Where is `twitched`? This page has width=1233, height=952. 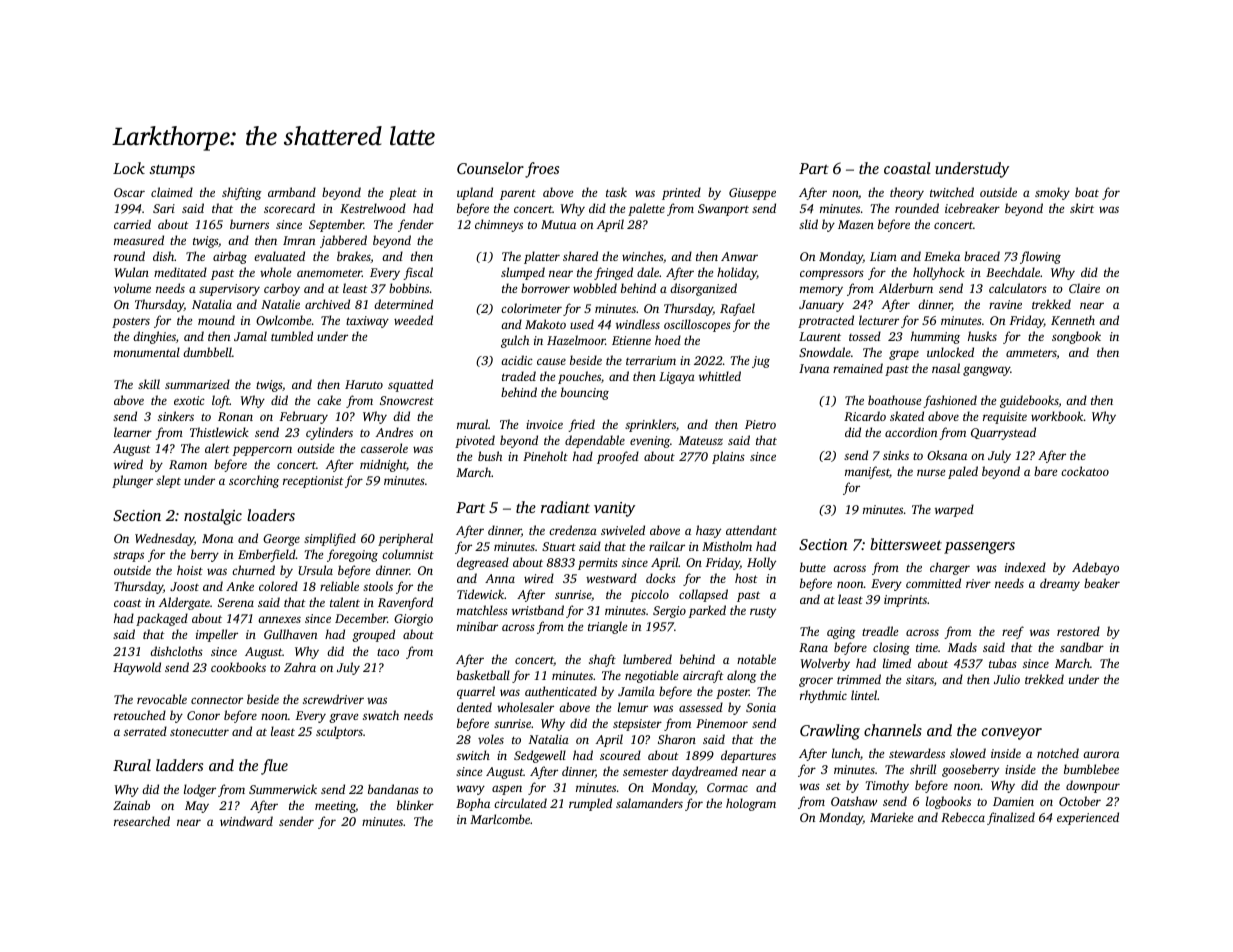
twitched is located at coordinates (952, 192).
